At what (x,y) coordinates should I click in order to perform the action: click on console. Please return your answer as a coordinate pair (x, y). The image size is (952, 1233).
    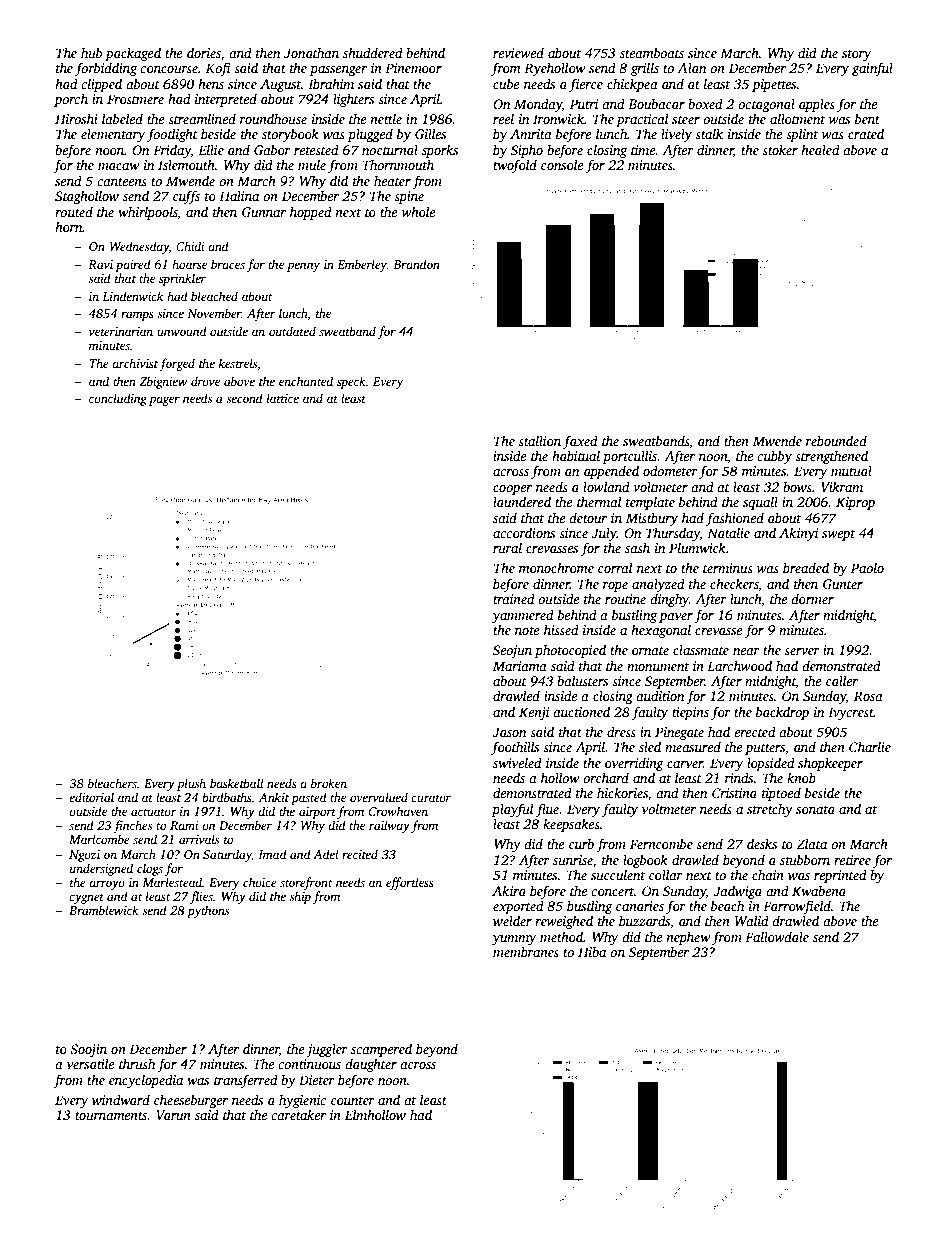
    Looking at the image, I should click on (562, 164).
